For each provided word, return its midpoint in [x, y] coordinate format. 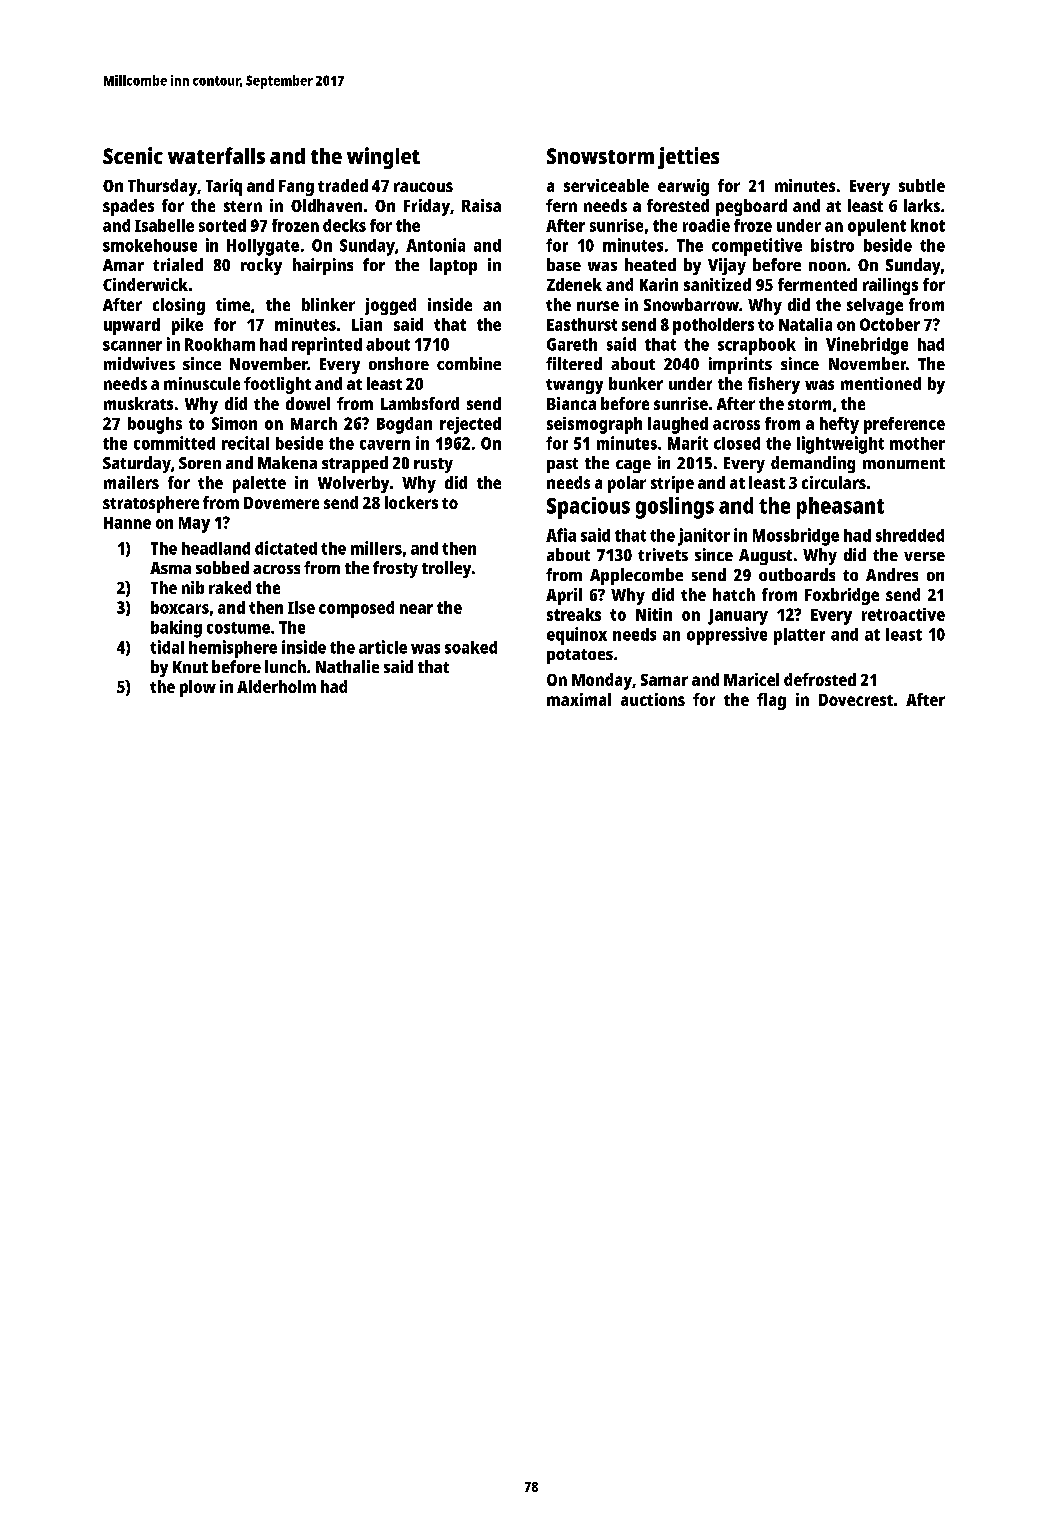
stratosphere [151, 504]
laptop [453, 266]
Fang [296, 188]
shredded [910, 535]
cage [633, 466]
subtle [922, 185]
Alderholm [276, 686]
